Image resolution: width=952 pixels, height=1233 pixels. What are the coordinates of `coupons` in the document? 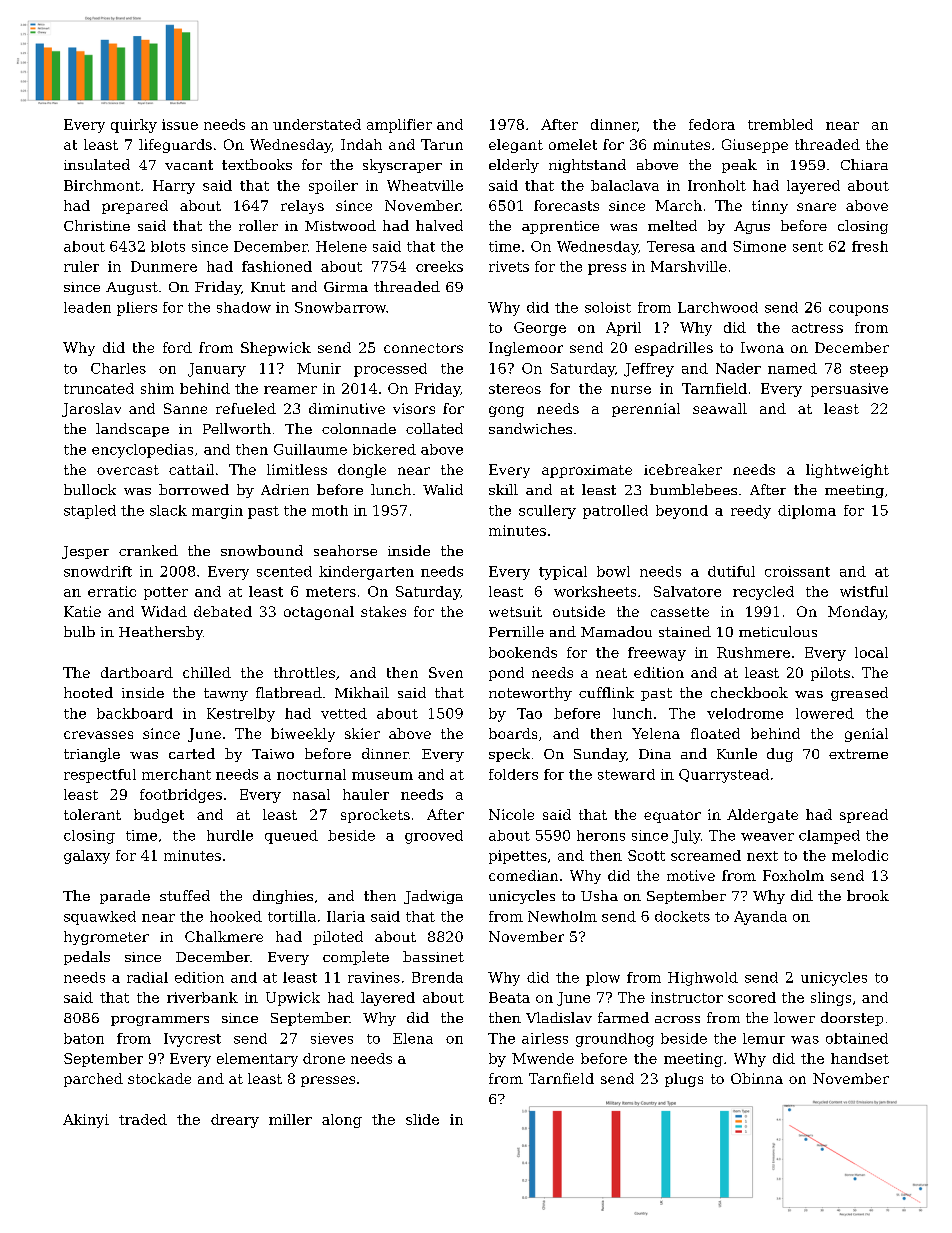 It's located at (858, 310).
